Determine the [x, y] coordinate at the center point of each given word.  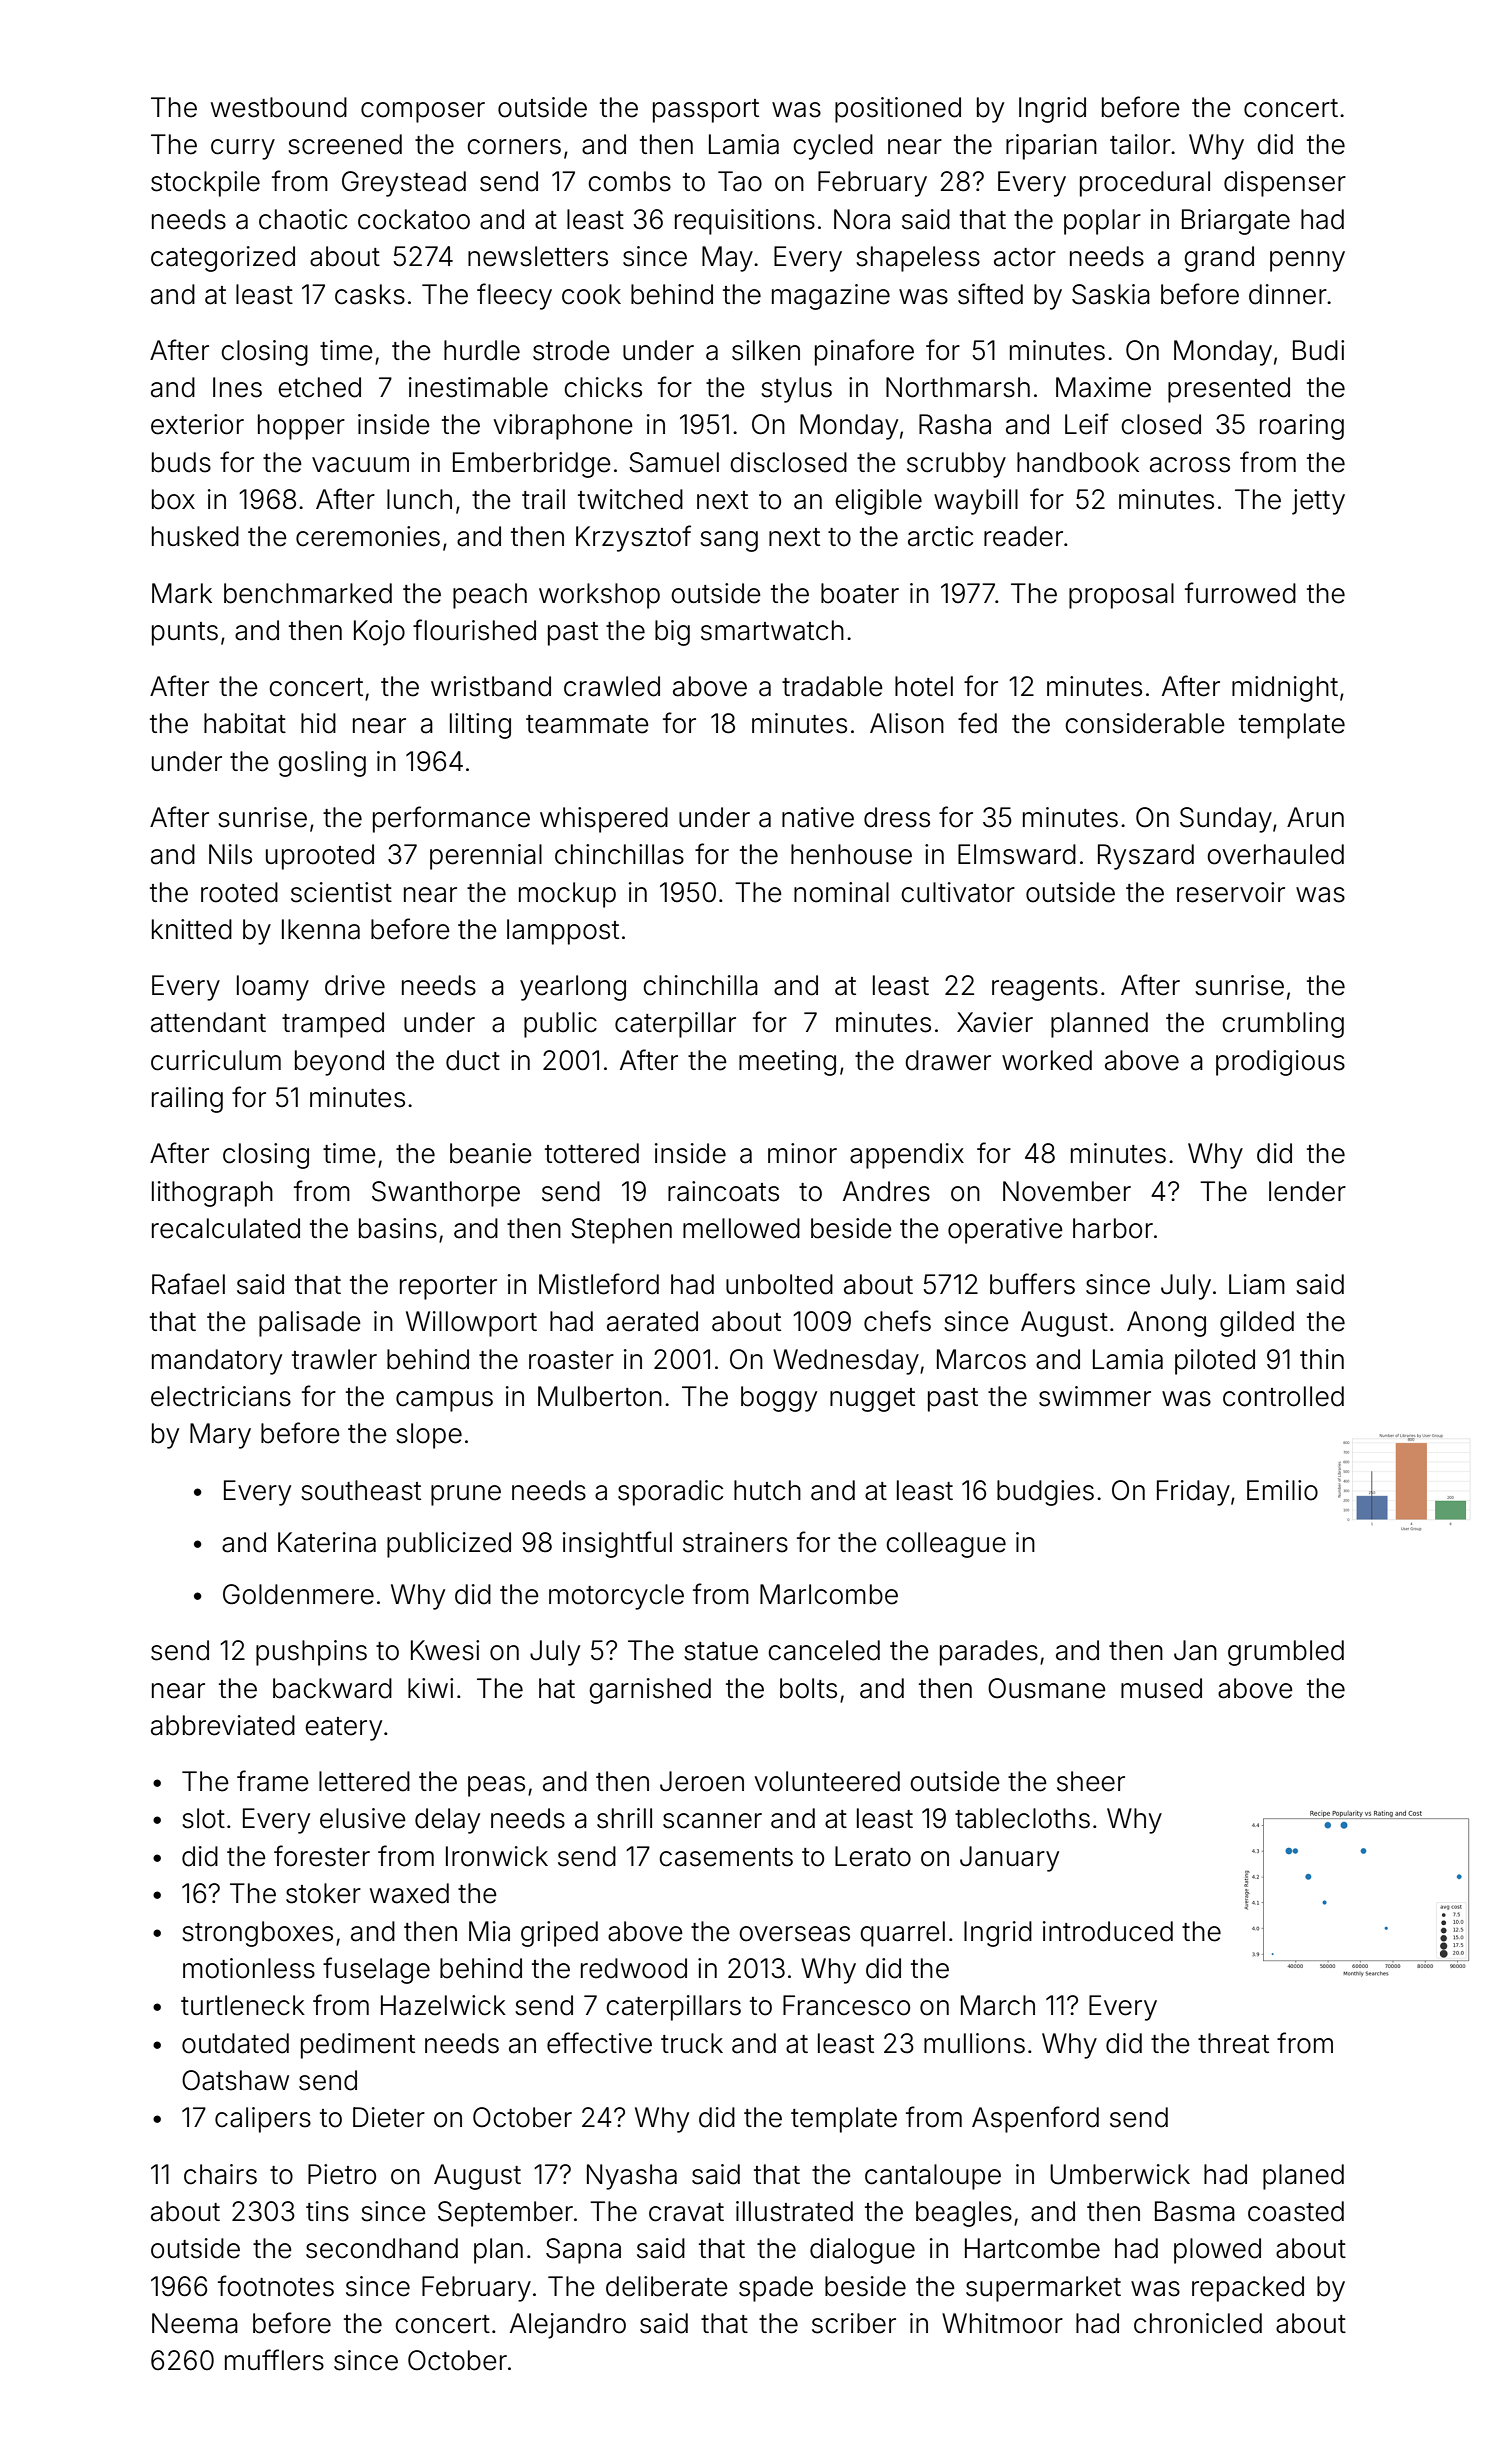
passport [706, 111]
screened [345, 144]
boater [860, 593]
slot [203, 1818]
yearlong [573, 988]
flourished [474, 630]
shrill [624, 1818]
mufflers [274, 2360]
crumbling [1283, 1025]
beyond [339, 1063]
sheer [1091, 1781]
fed [977, 723]
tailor [1140, 144]
